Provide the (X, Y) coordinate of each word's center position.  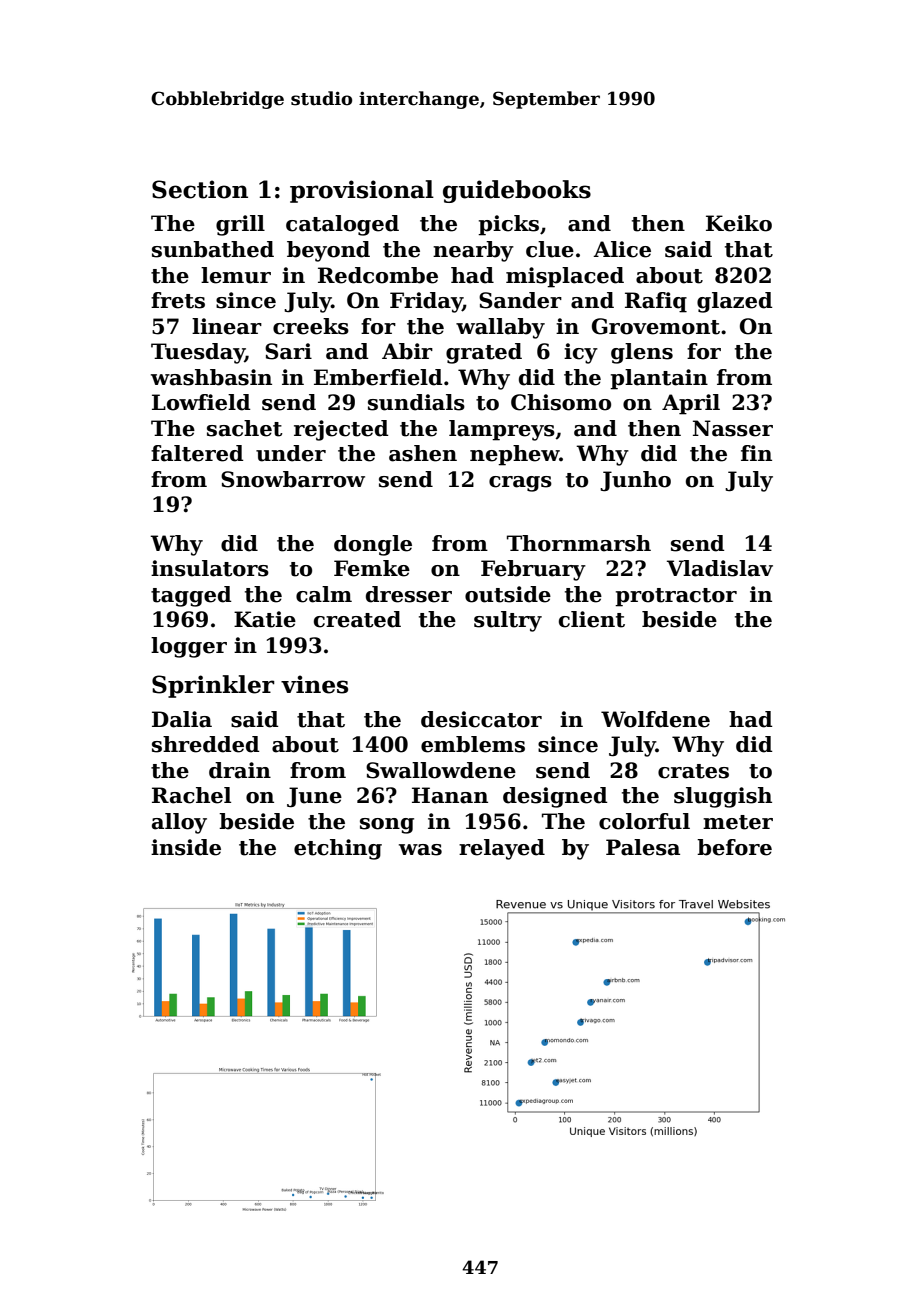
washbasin (211, 377)
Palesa (643, 847)
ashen (423, 453)
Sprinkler (213, 686)
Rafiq (656, 302)
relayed (502, 849)
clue (550, 249)
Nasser (733, 428)
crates (693, 771)
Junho (635, 481)
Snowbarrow (293, 479)
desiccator (481, 719)
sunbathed (213, 249)
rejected (341, 430)
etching (338, 849)
